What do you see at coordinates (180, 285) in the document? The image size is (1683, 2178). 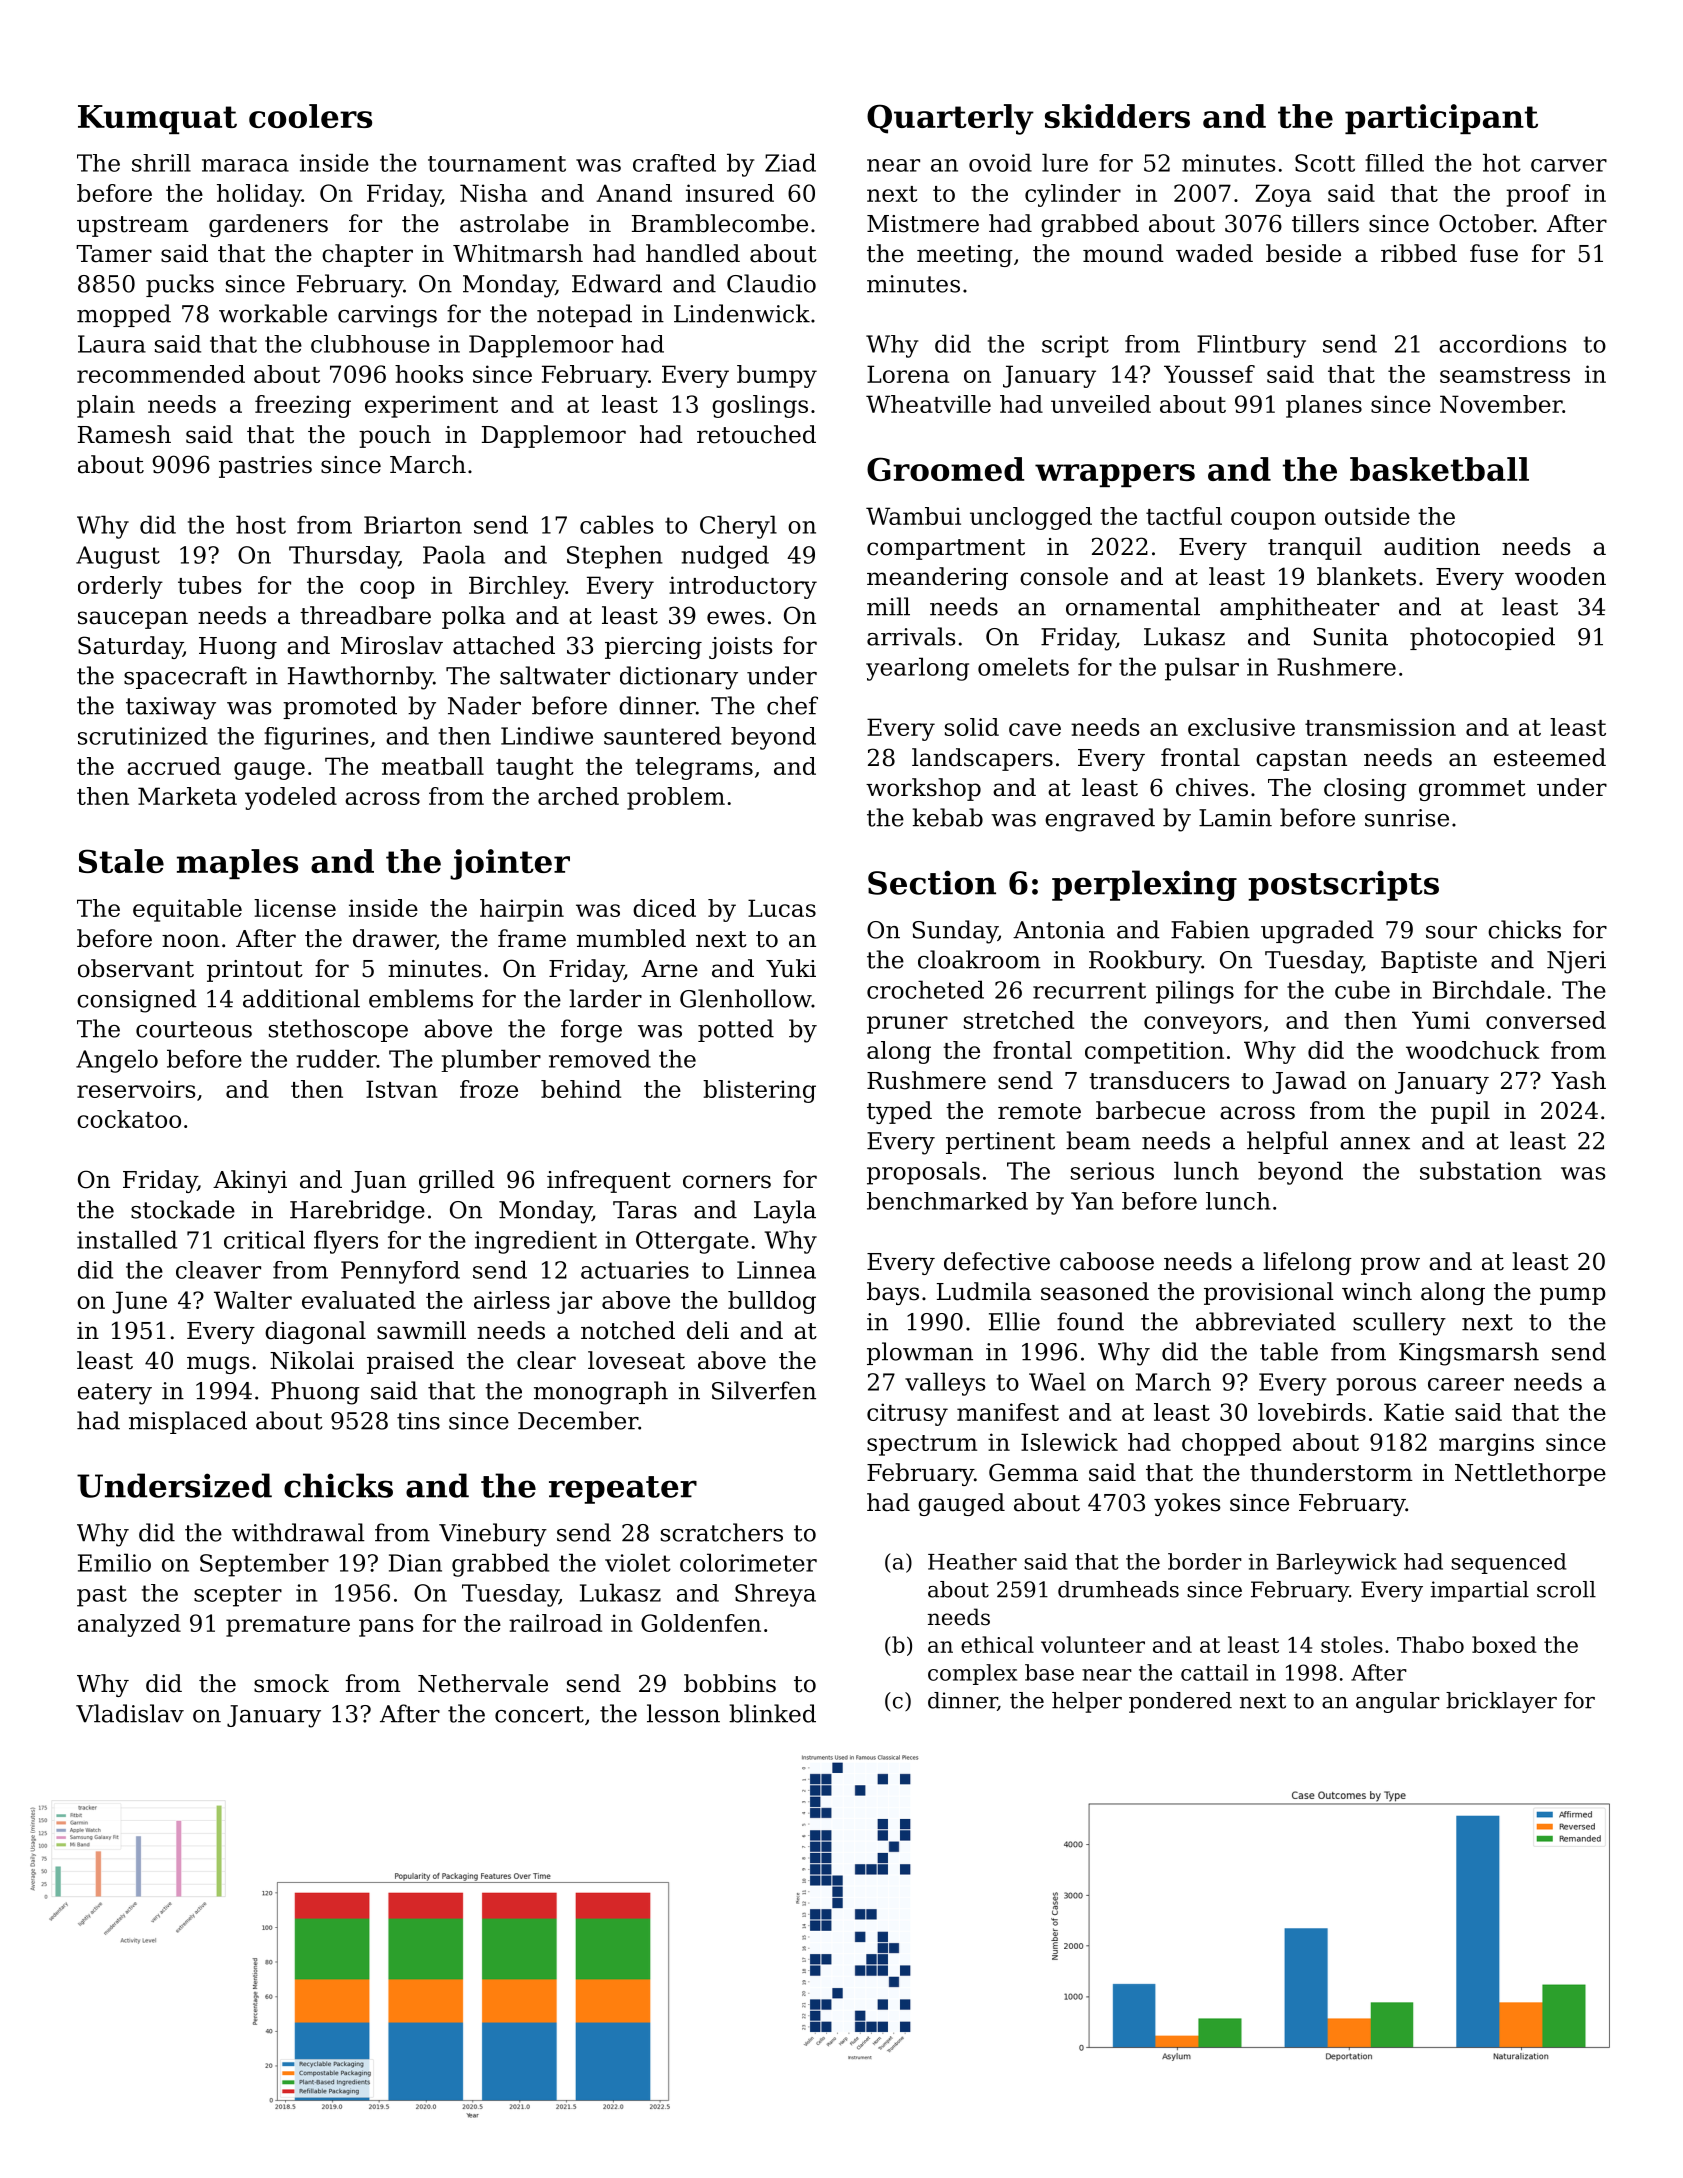 I see `pucks` at bounding box center [180, 285].
